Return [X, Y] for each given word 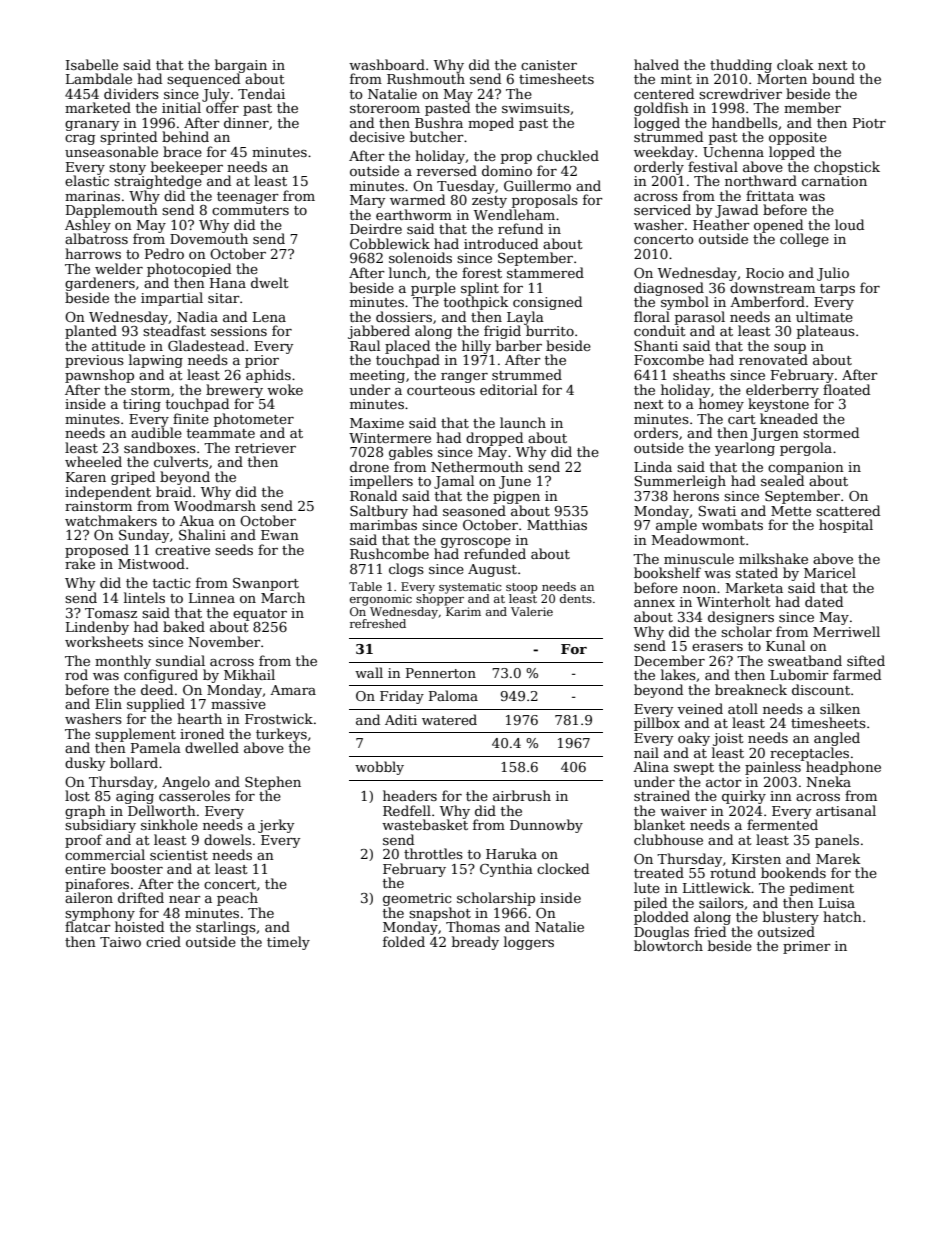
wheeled [93, 461]
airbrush [522, 795]
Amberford [767, 301]
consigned [547, 303]
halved [656, 64]
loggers [529, 943]
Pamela [156, 747]
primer [807, 947]
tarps [837, 290]
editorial [508, 389]
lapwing [156, 361]
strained [662, 795]
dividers [131, 93]
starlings [226, 928]
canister [549, 65]
